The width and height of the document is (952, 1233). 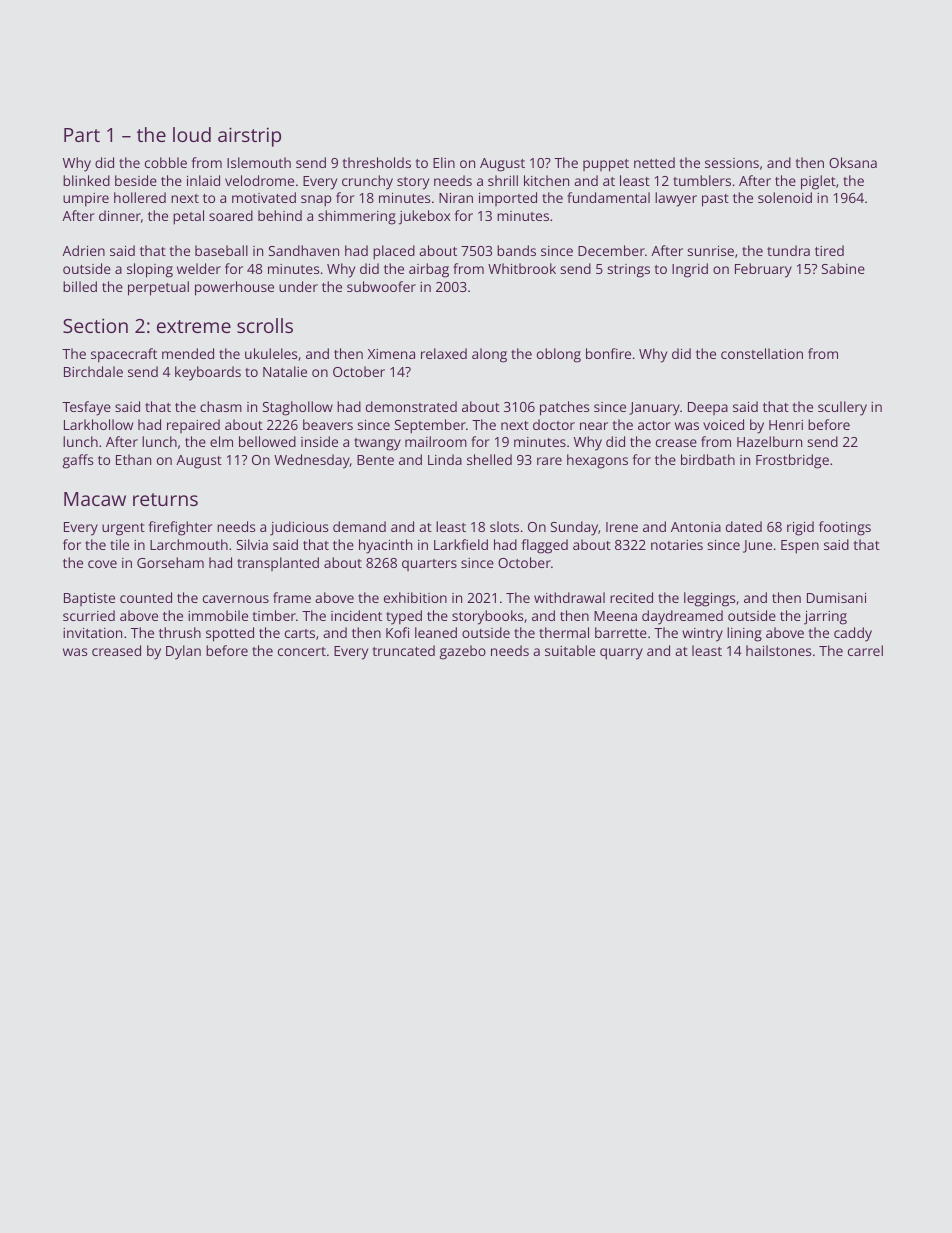 I want to click on piglet, so click(x=818, y=182).
